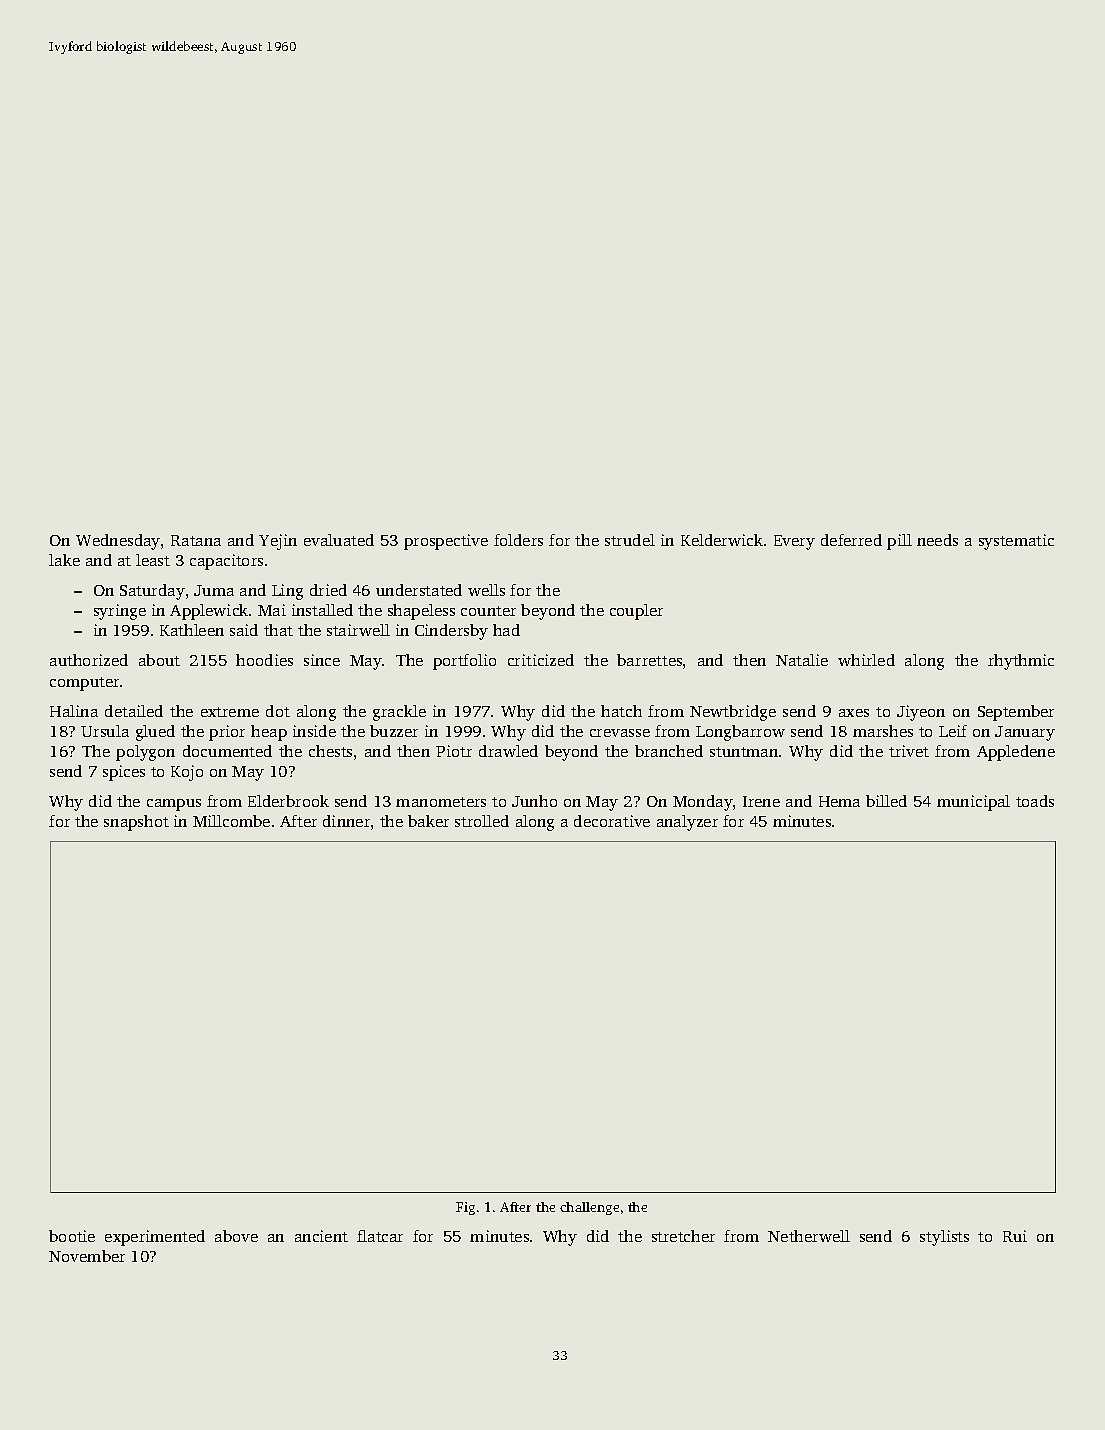 The image size is (1105, 1430). I want to click on Longbarrow, so click(740, 733).
